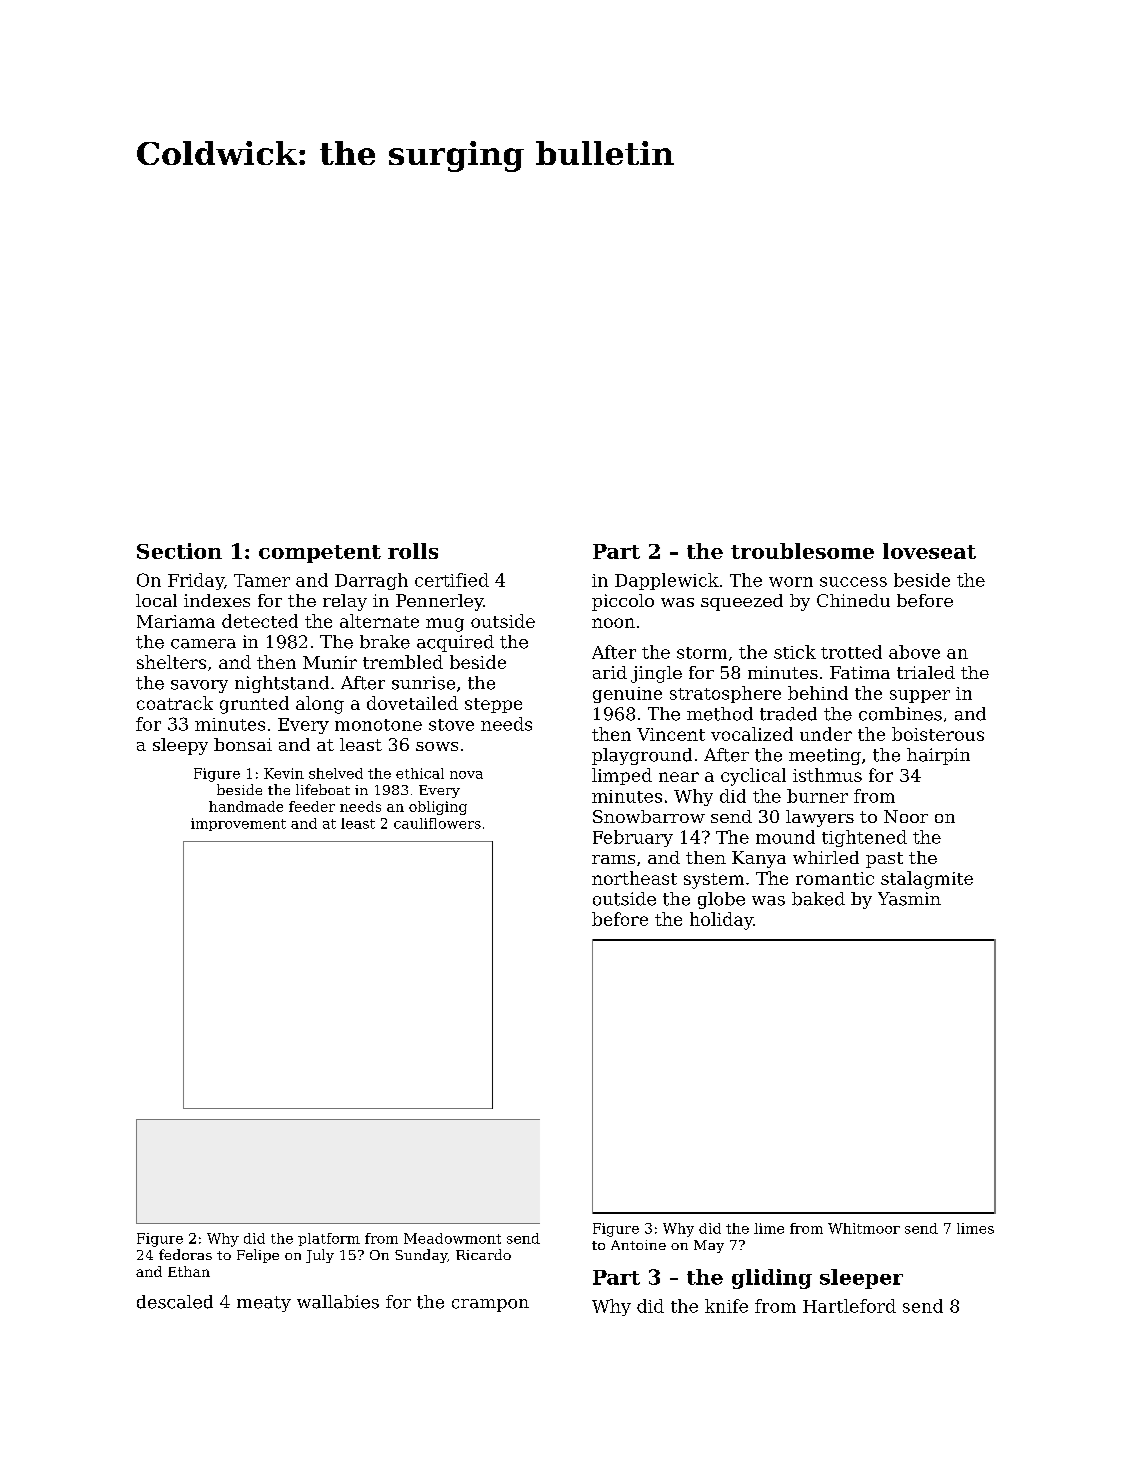 The image size is (1132, 1465). I want to click on tightened, so click(864, 838).
